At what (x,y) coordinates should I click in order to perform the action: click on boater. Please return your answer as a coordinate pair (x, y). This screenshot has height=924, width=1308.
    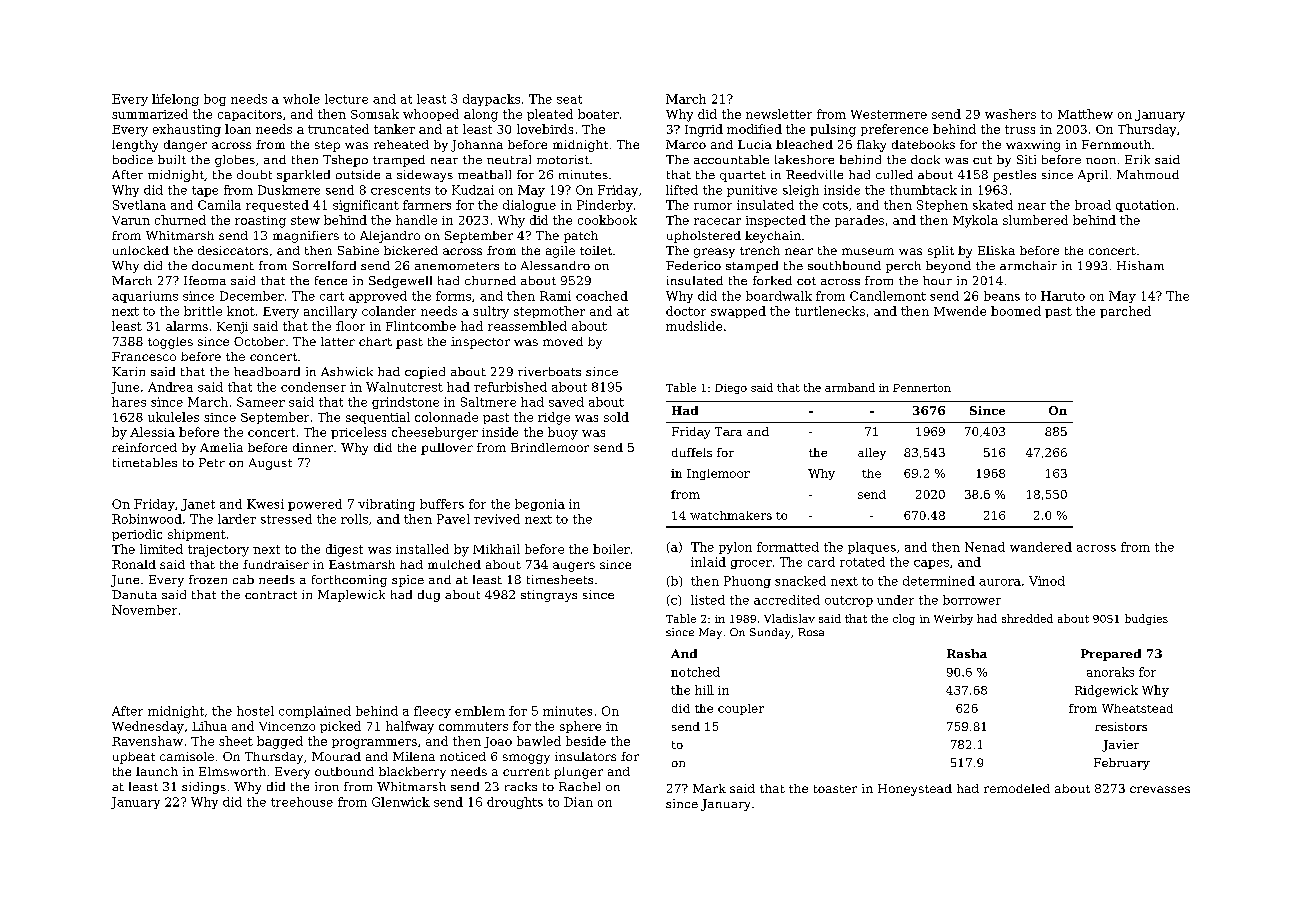
    Looking at the image, I should click on (598, 114).
